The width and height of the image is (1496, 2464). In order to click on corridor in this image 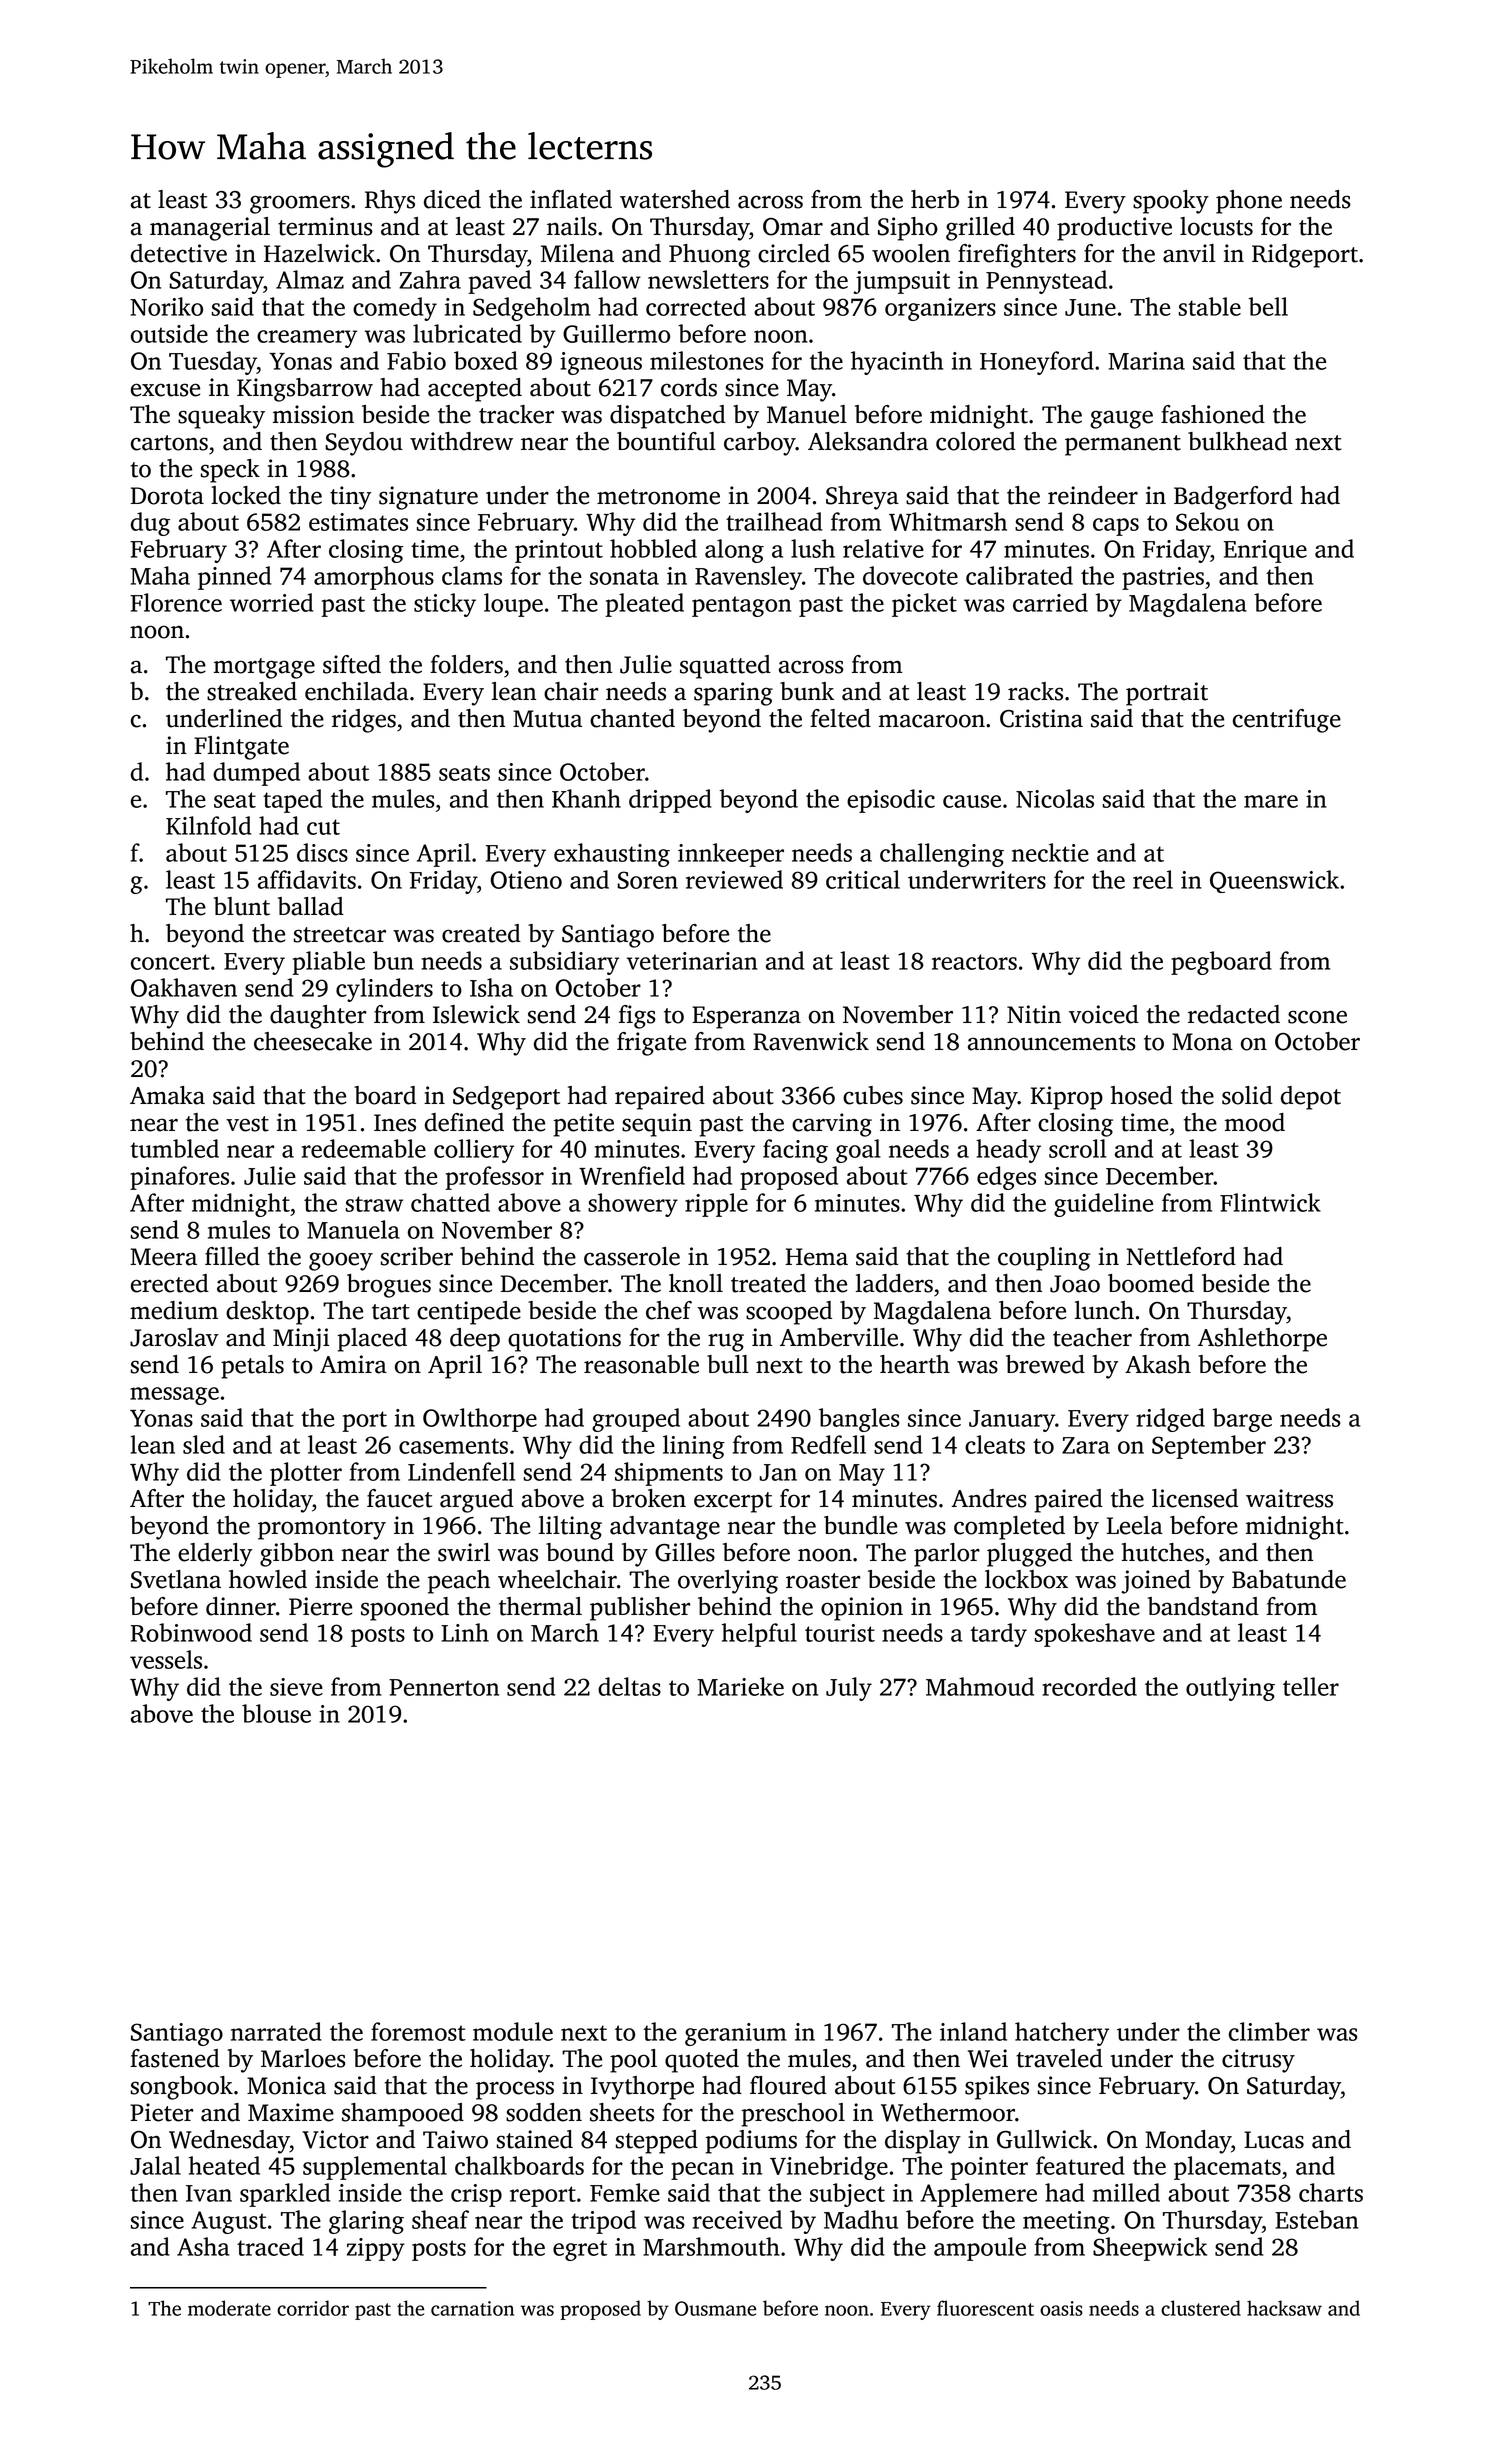, I will do `click(313, 2308)`.
